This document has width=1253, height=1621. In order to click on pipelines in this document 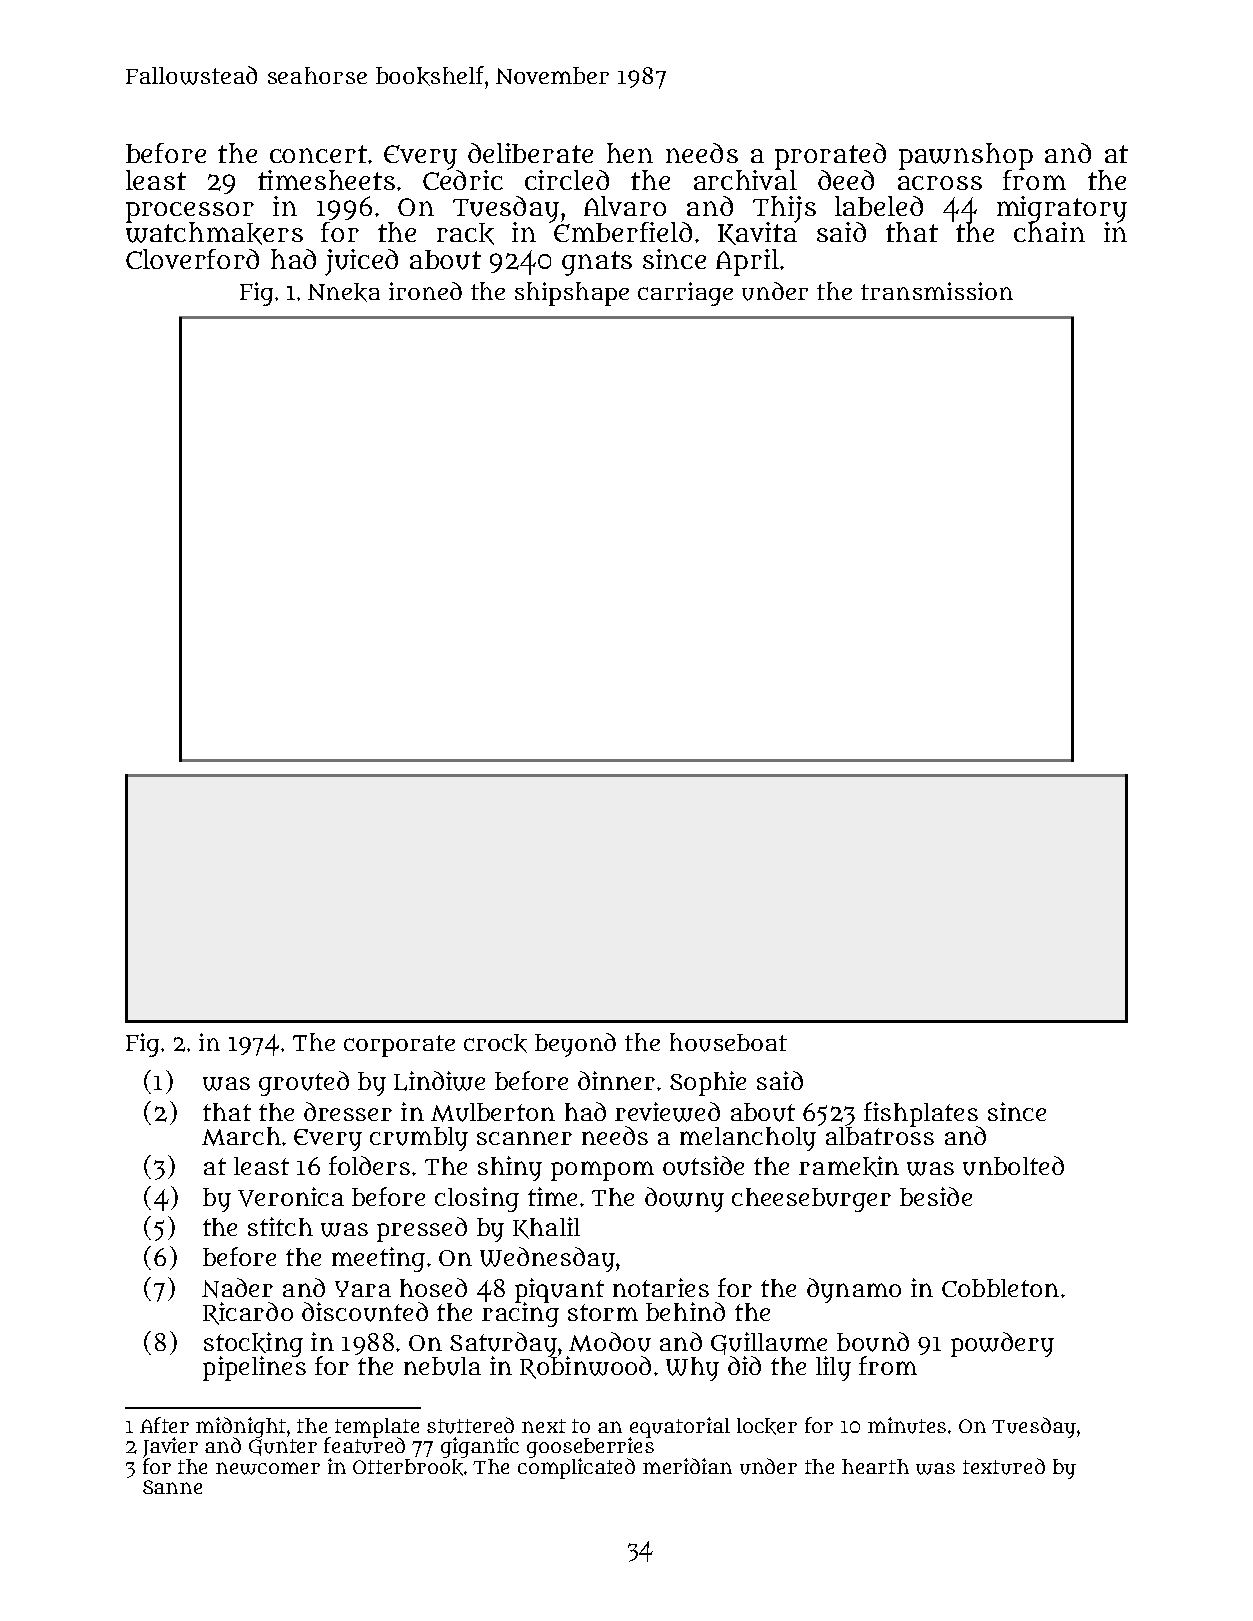, I will do `click(254, 1369)`.
